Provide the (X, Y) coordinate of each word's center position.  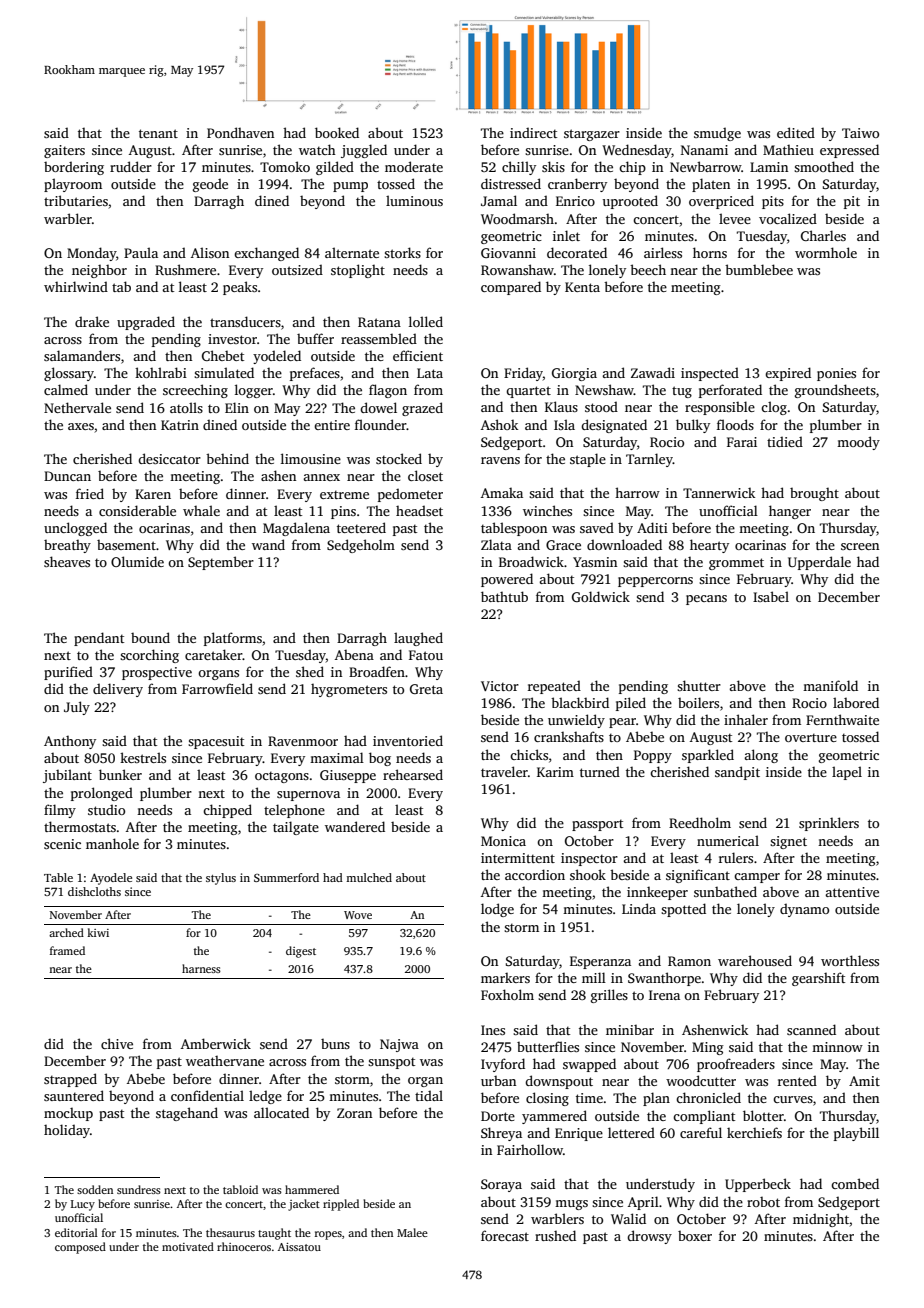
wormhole (826, 252)
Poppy (653, 756)
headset (419, 510)
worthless (850, 960)
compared (511, 288)
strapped (70, 1080)
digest (301, 952)
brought (814, 494)
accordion (535, 874)
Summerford (286, 877)
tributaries (76, 200)
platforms (233, 639)
